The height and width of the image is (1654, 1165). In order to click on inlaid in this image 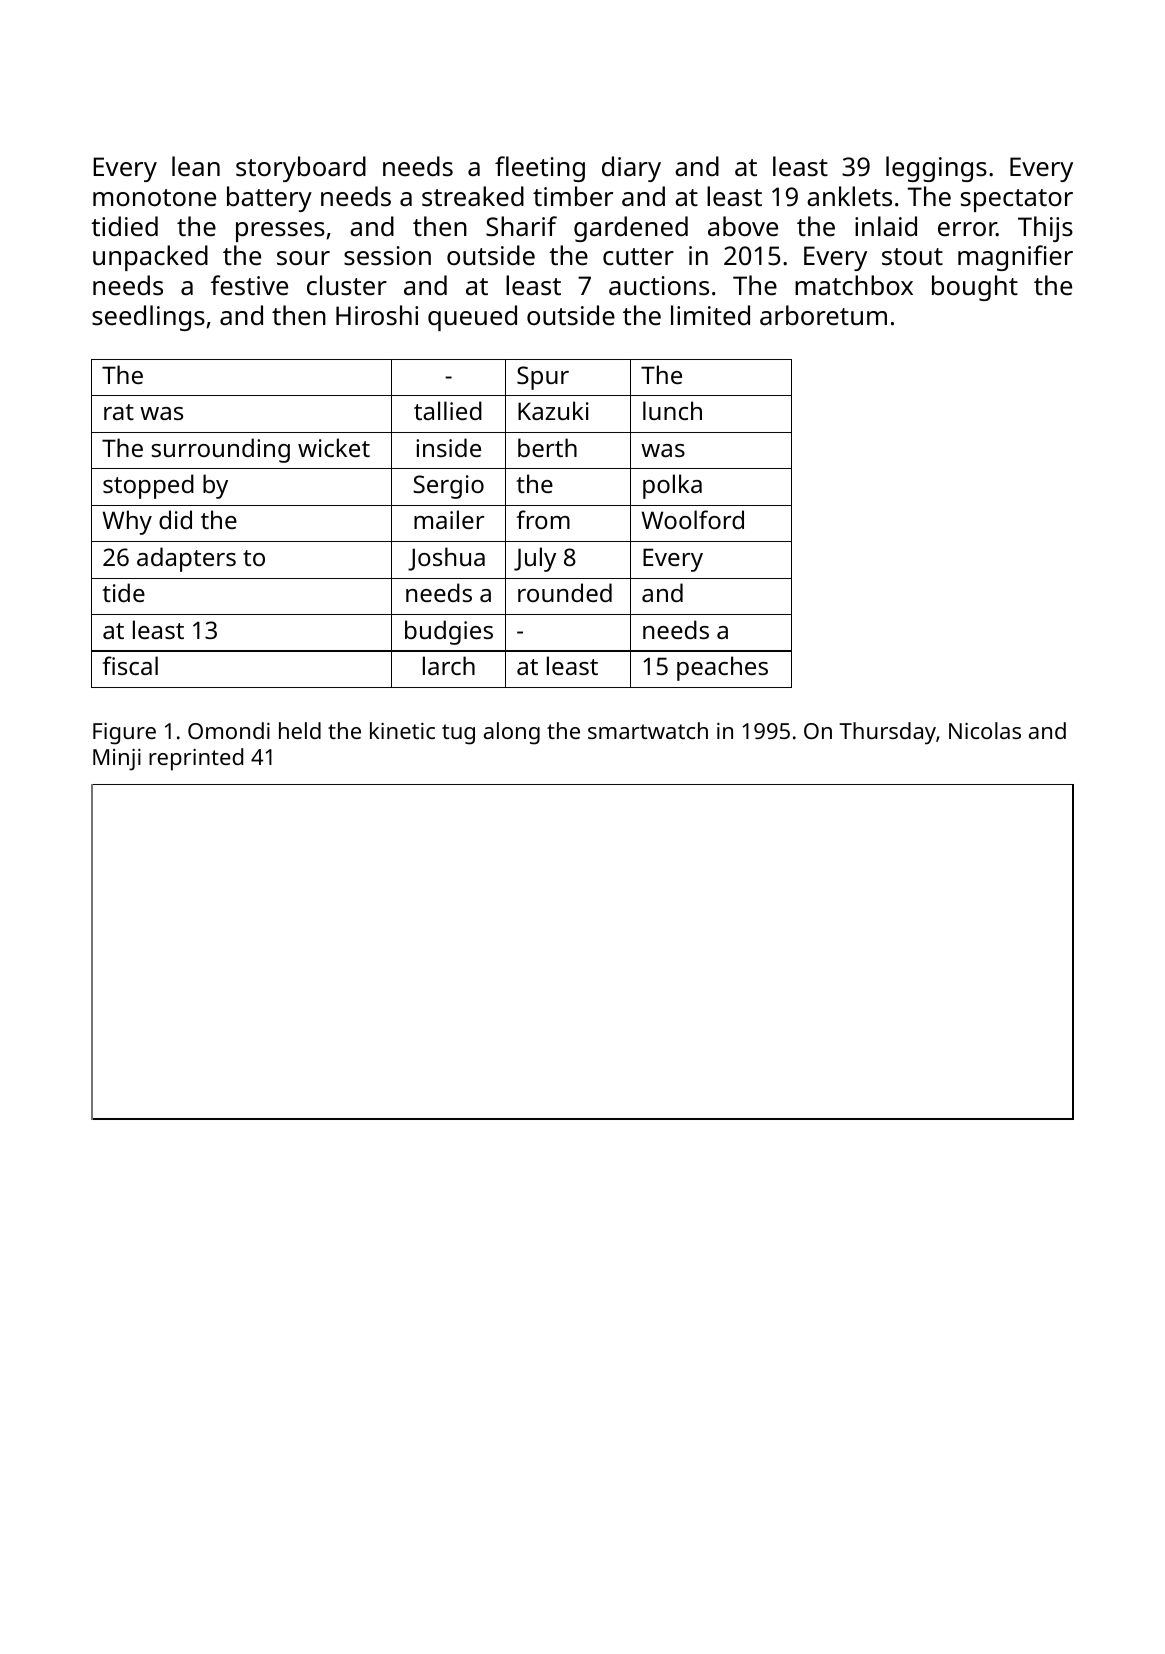, I will do `click(886, 226)`.
